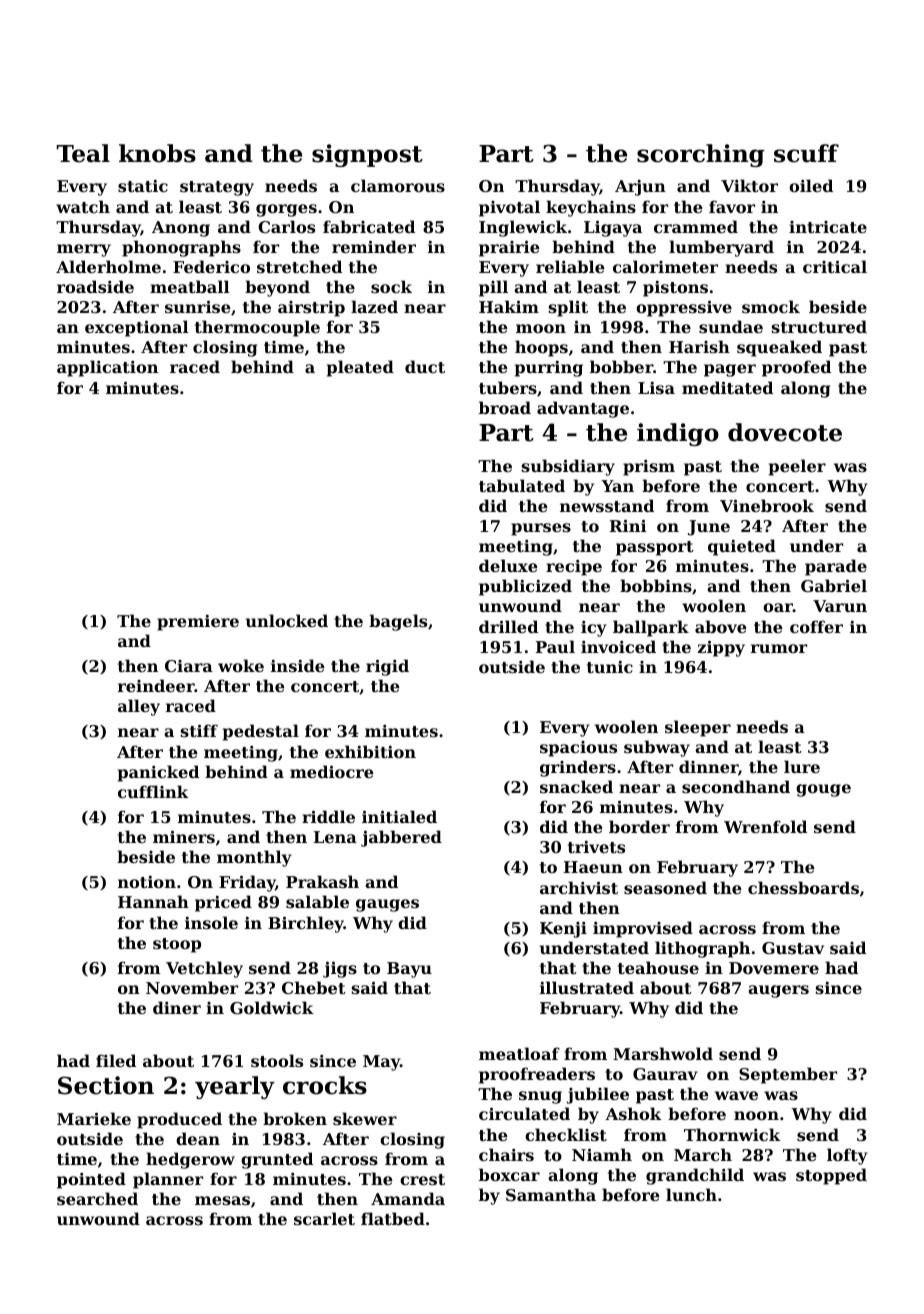 Image resolution: width=924 pixels, height=1314 pixels. Describe the element at coordinates (831, 1176) in the image. I see `stopped` at that location.
